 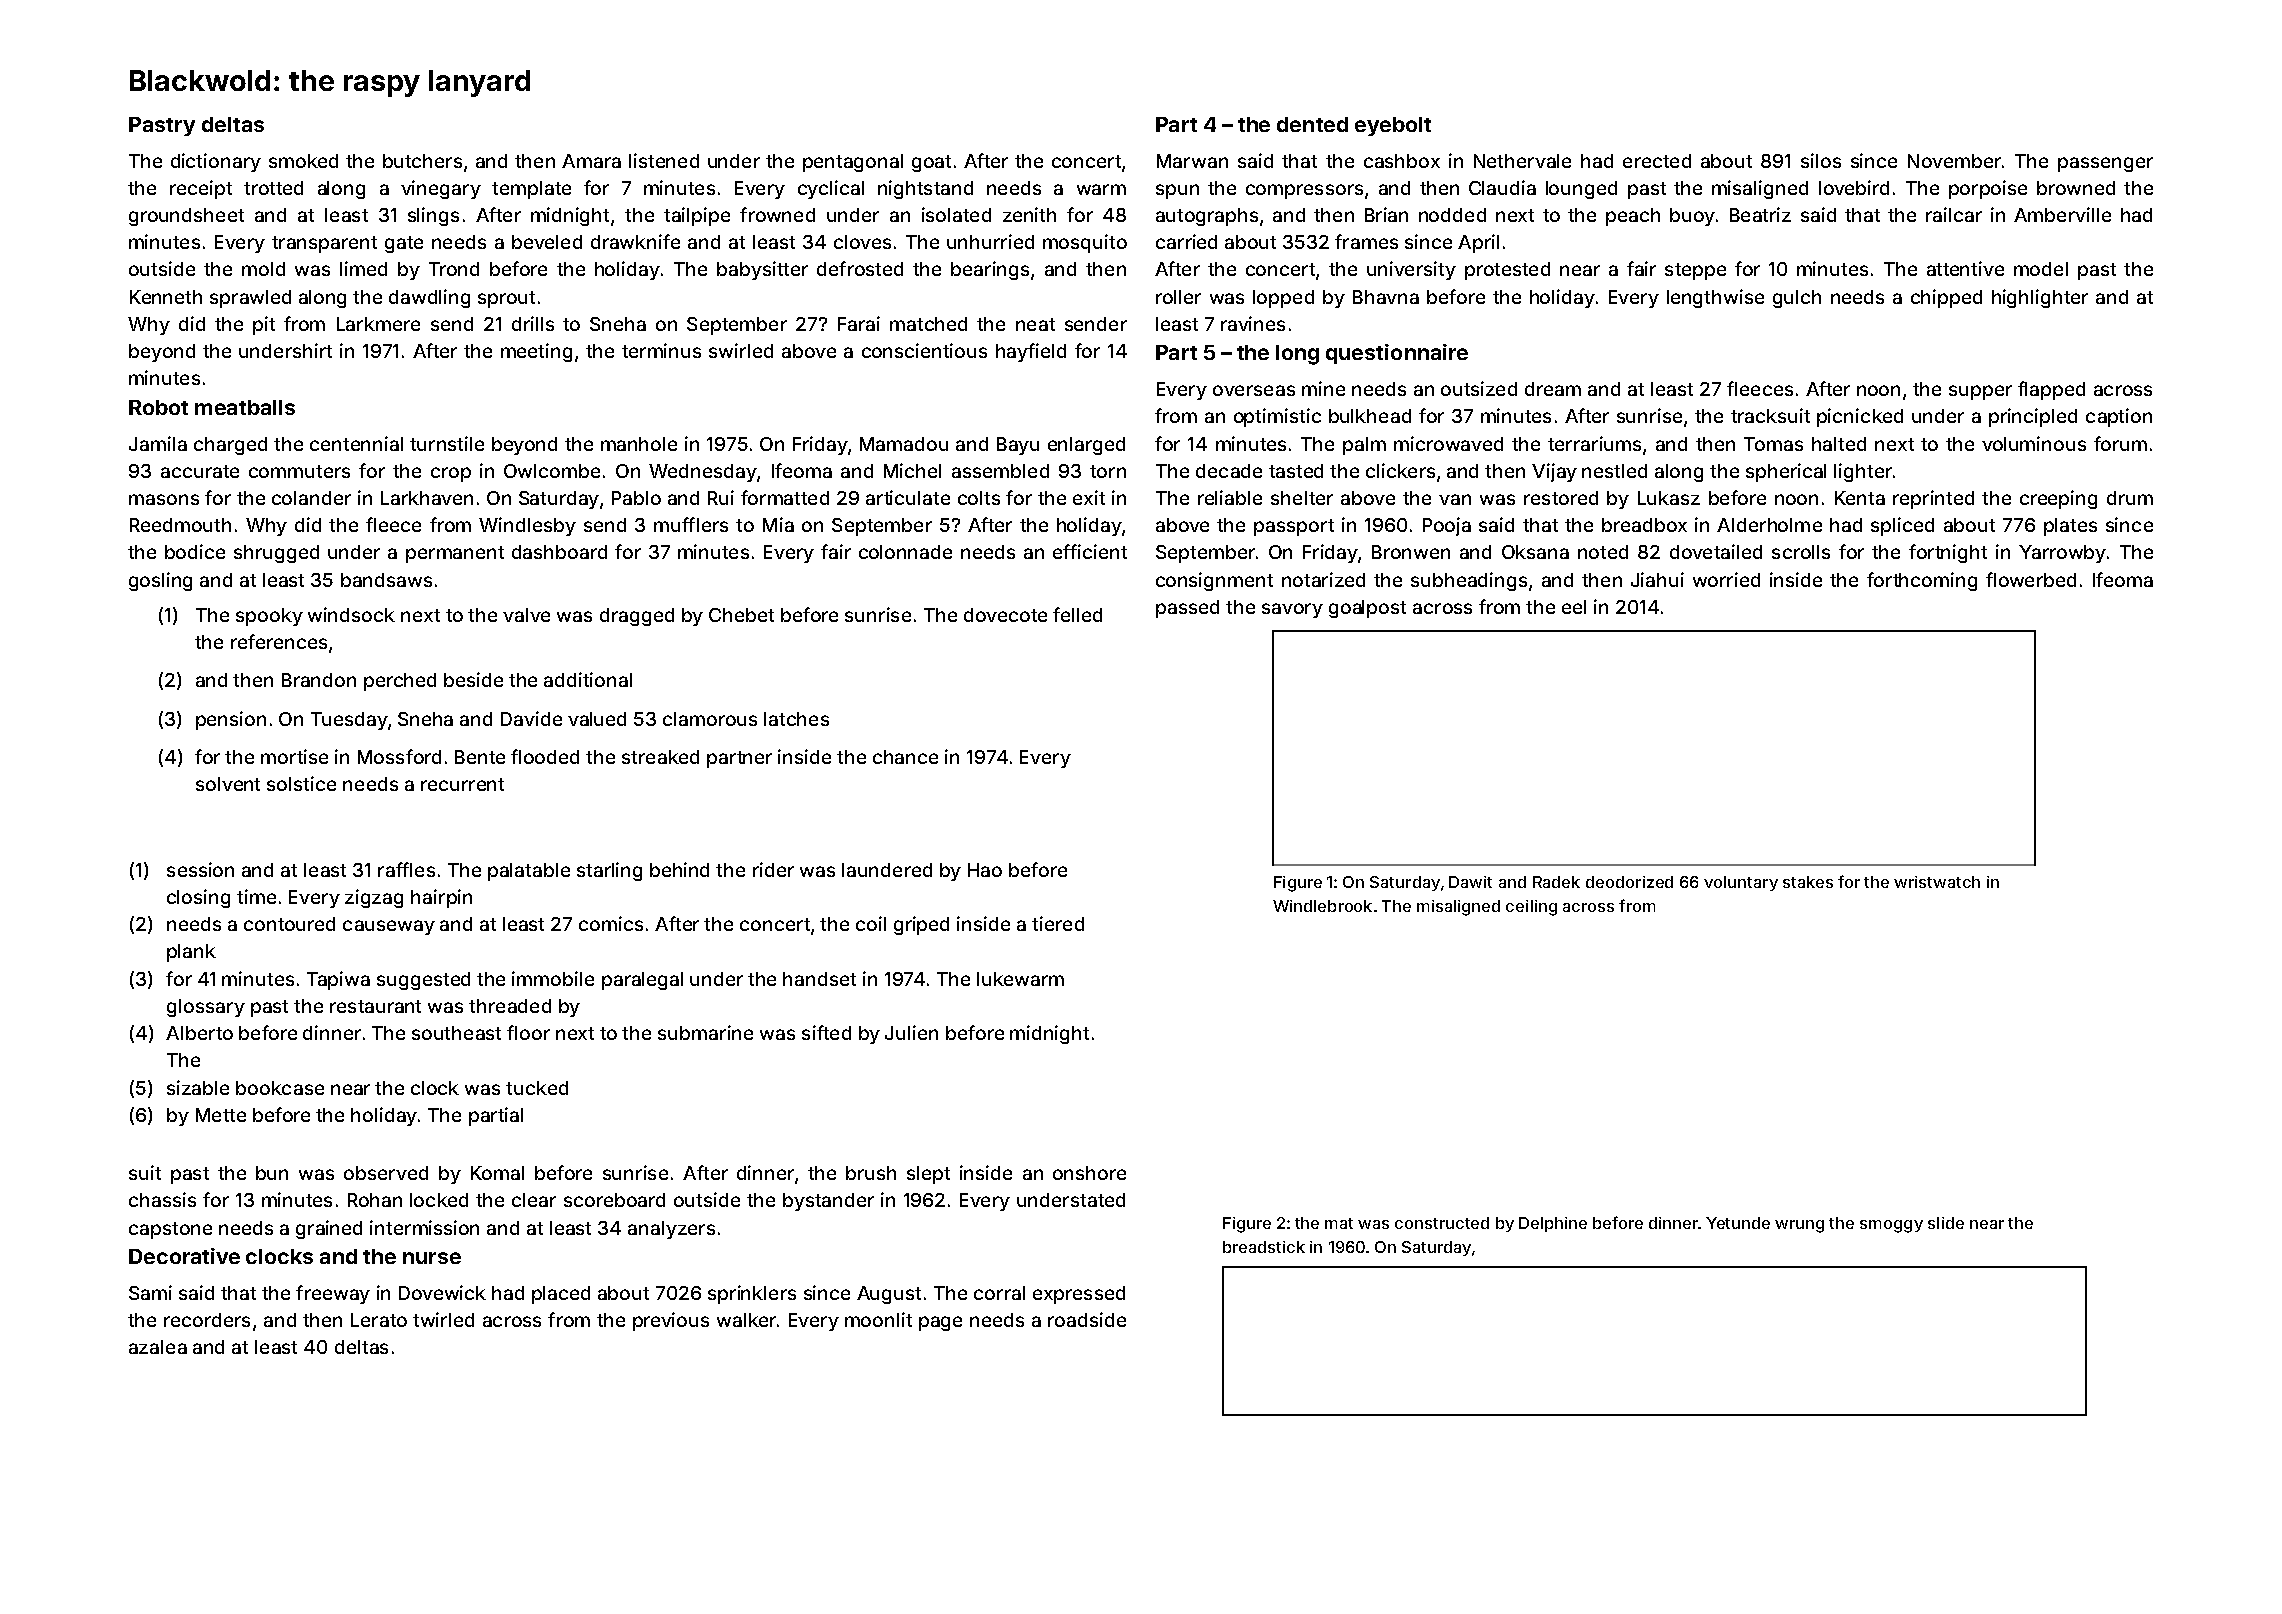 I want to click on roadside, so click(x=1087, y=1319).
